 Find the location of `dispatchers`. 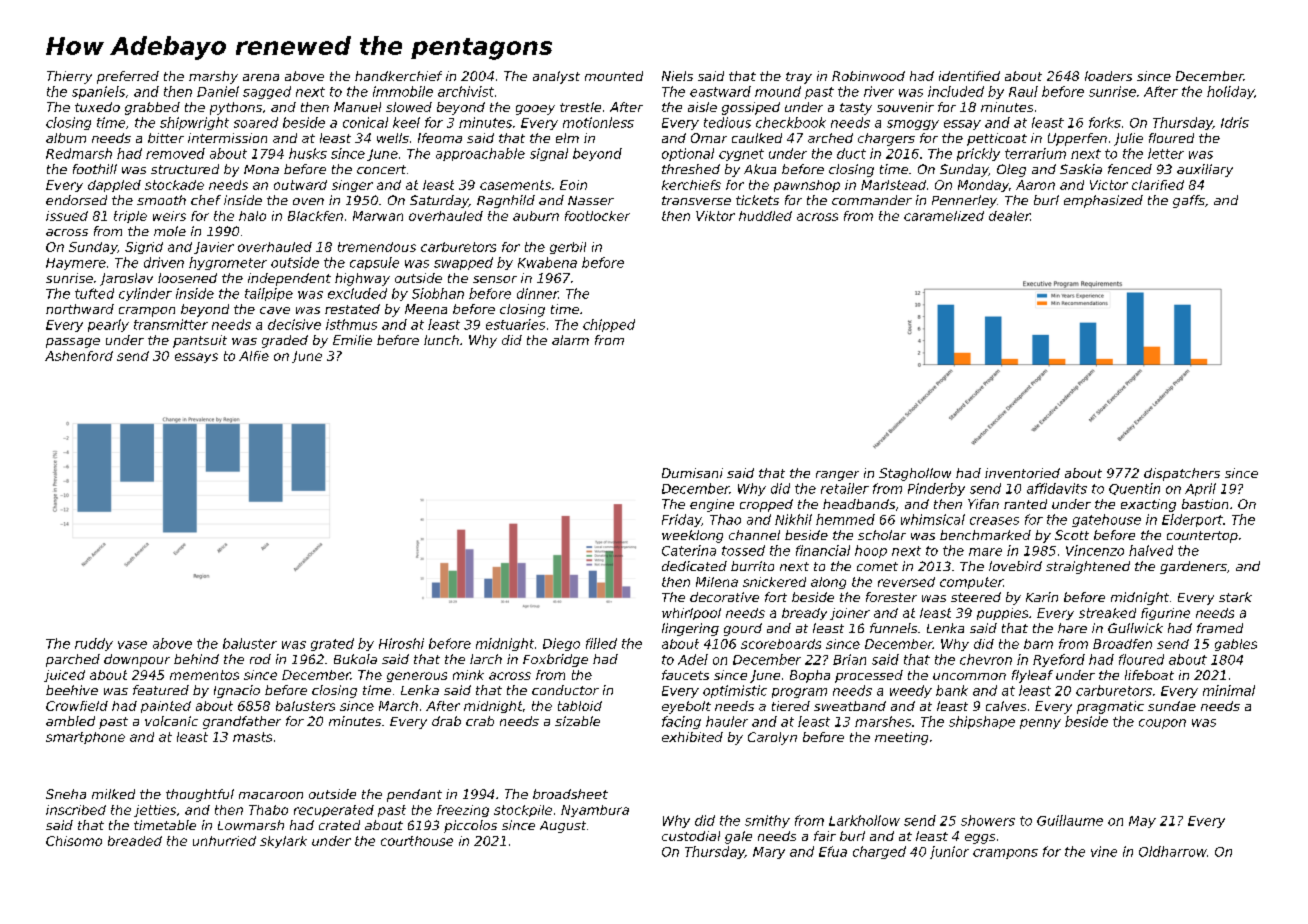

dispatchers is located at coordinates (1182, 474).
